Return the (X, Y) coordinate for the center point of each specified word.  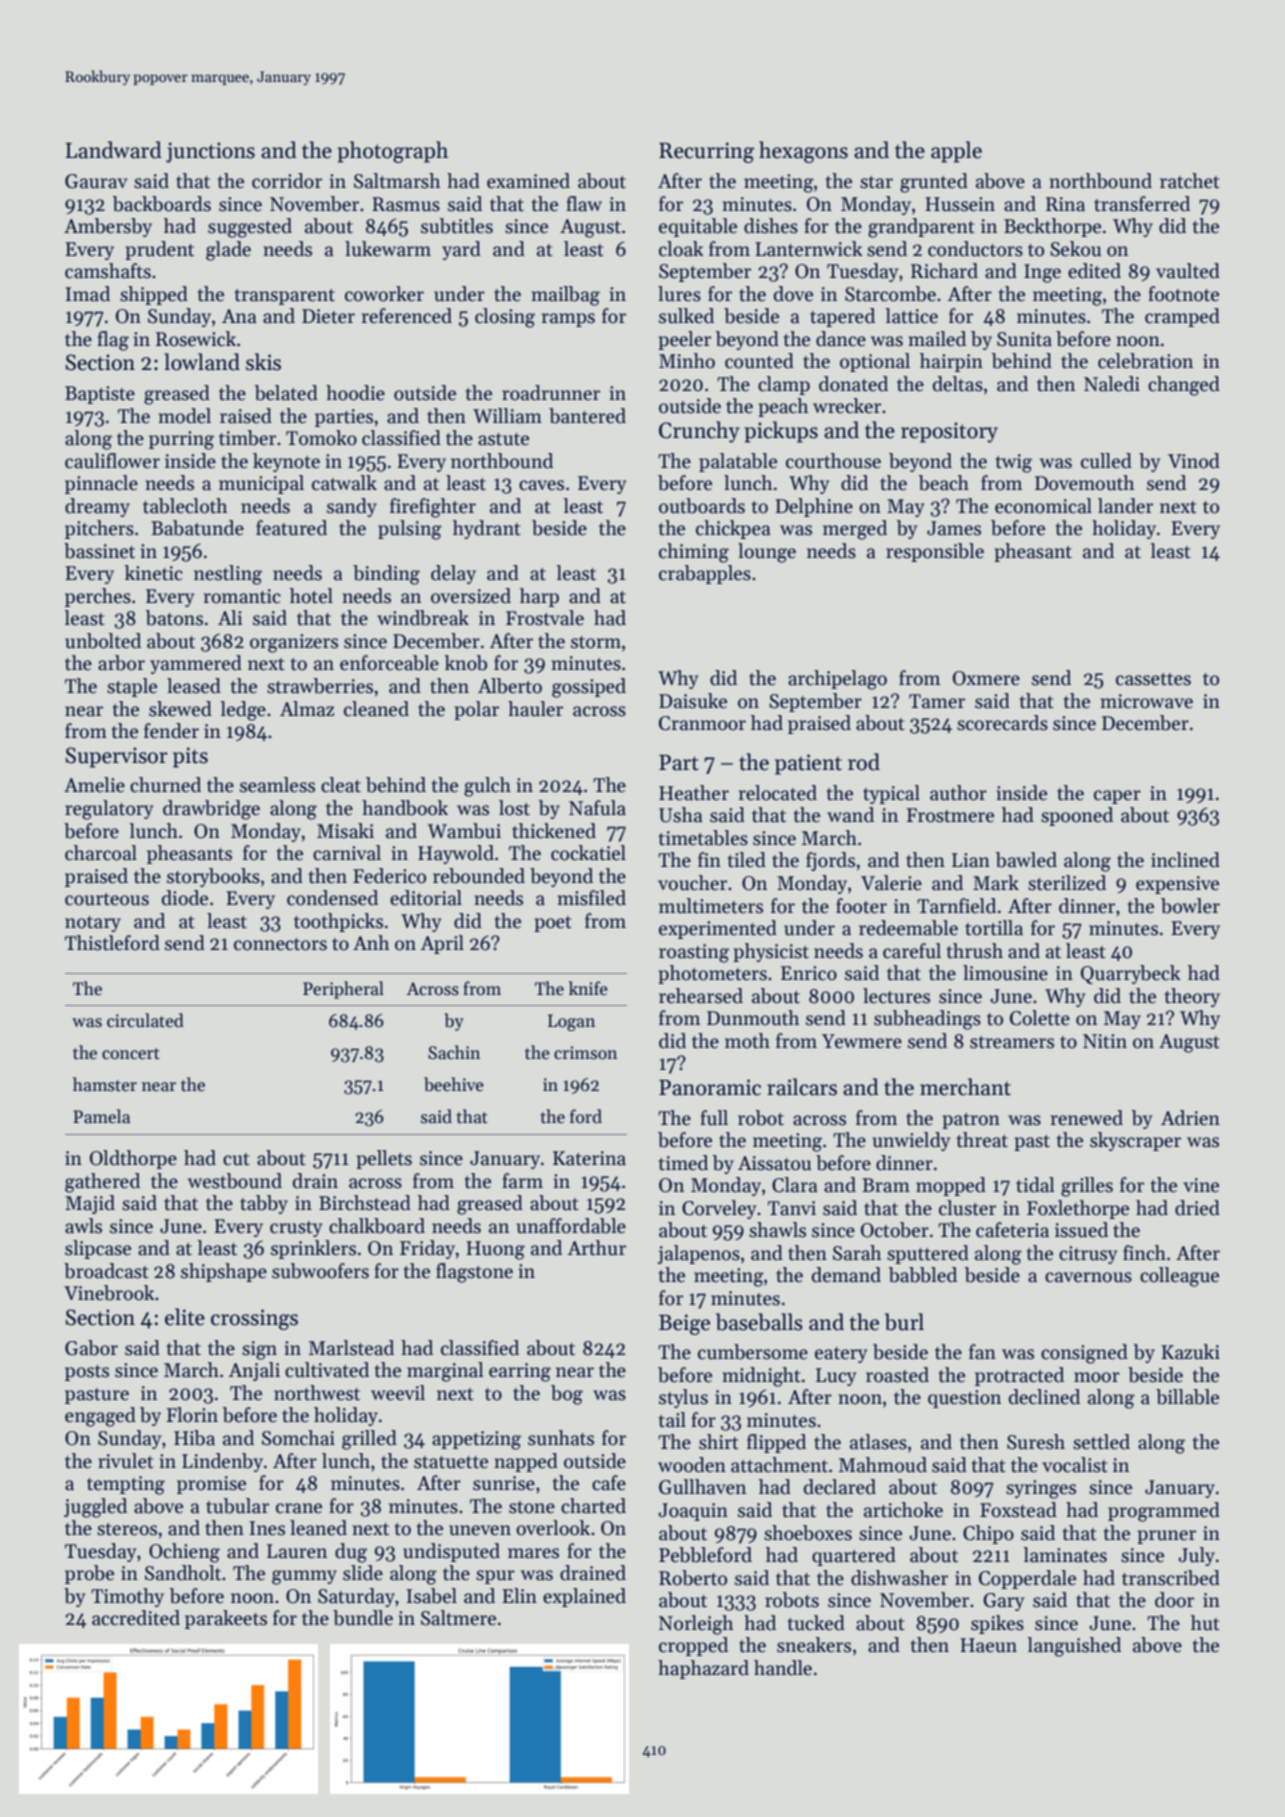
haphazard (703, 1669)
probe (89, 1574)
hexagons (803, 152)
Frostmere (950, 815)
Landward (113, 150)
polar (476, 710)
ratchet (1190, 181)
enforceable (389, 663)
